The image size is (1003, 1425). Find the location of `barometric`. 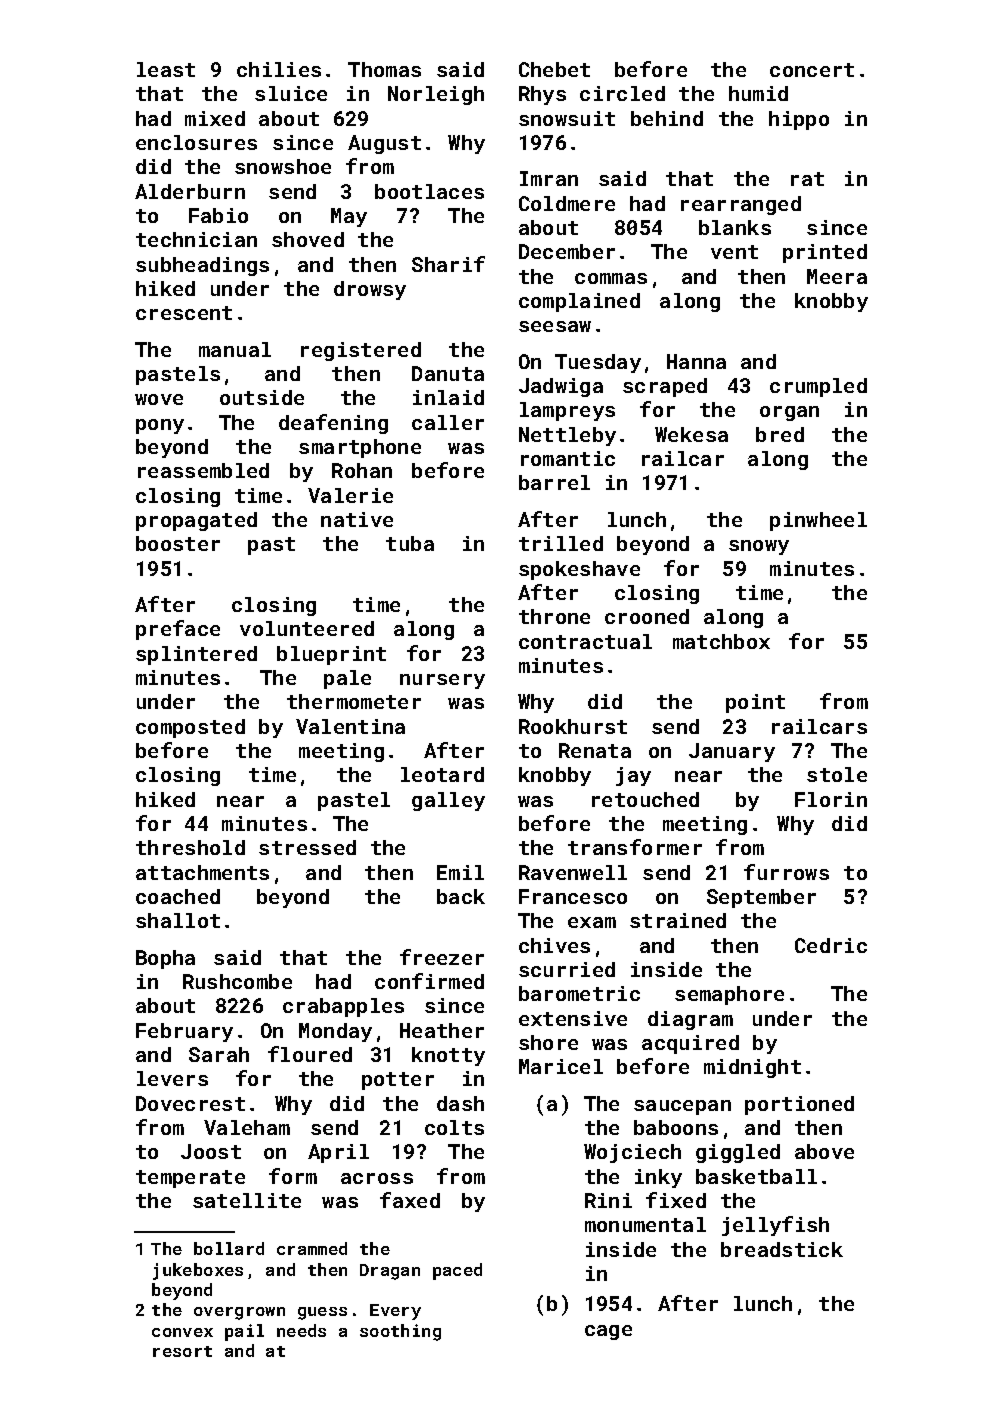

barometric is located at coordinates (579, 993).
